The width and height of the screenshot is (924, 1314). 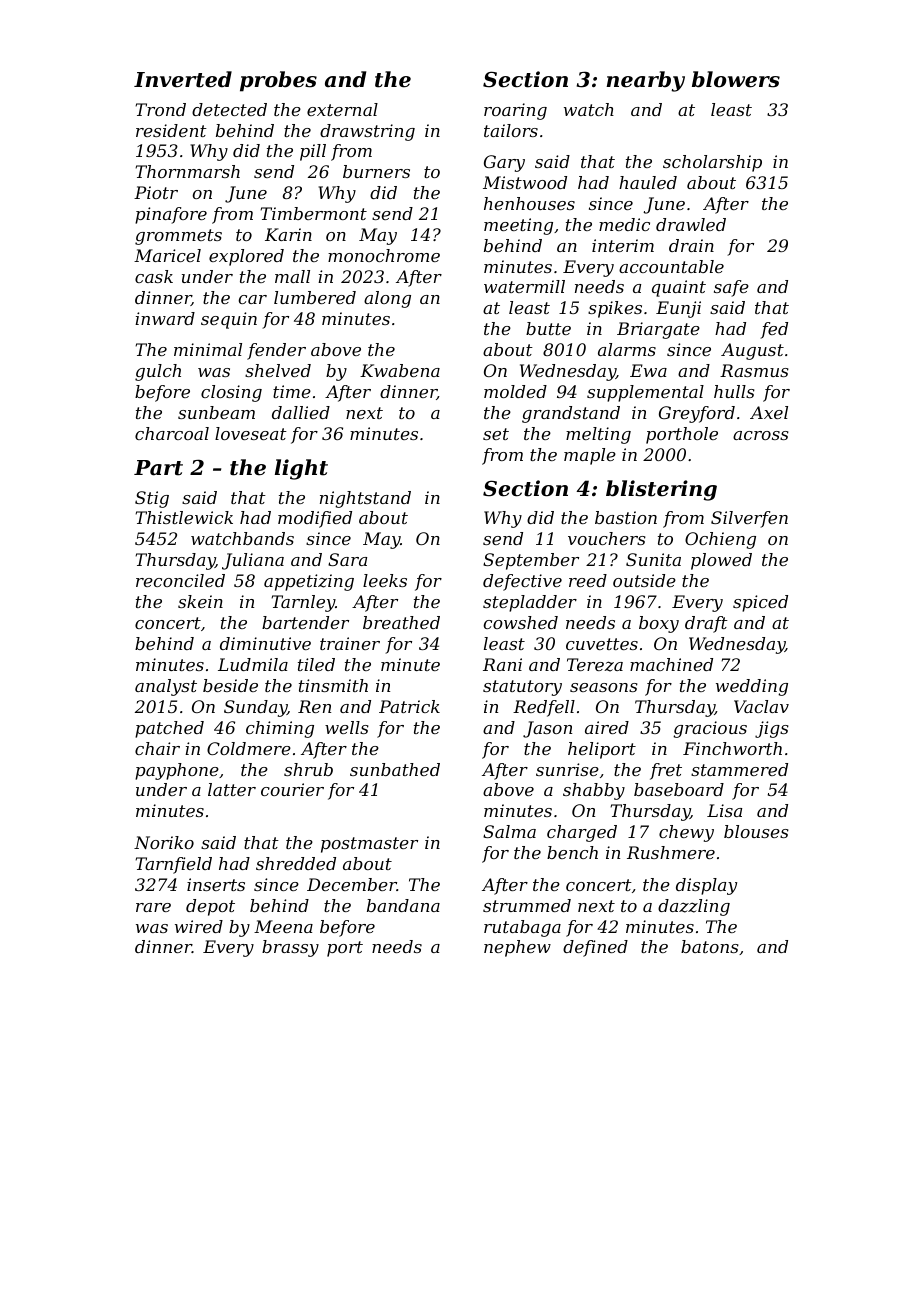 I want to click on appetizing, so click(x=309, y=582).
